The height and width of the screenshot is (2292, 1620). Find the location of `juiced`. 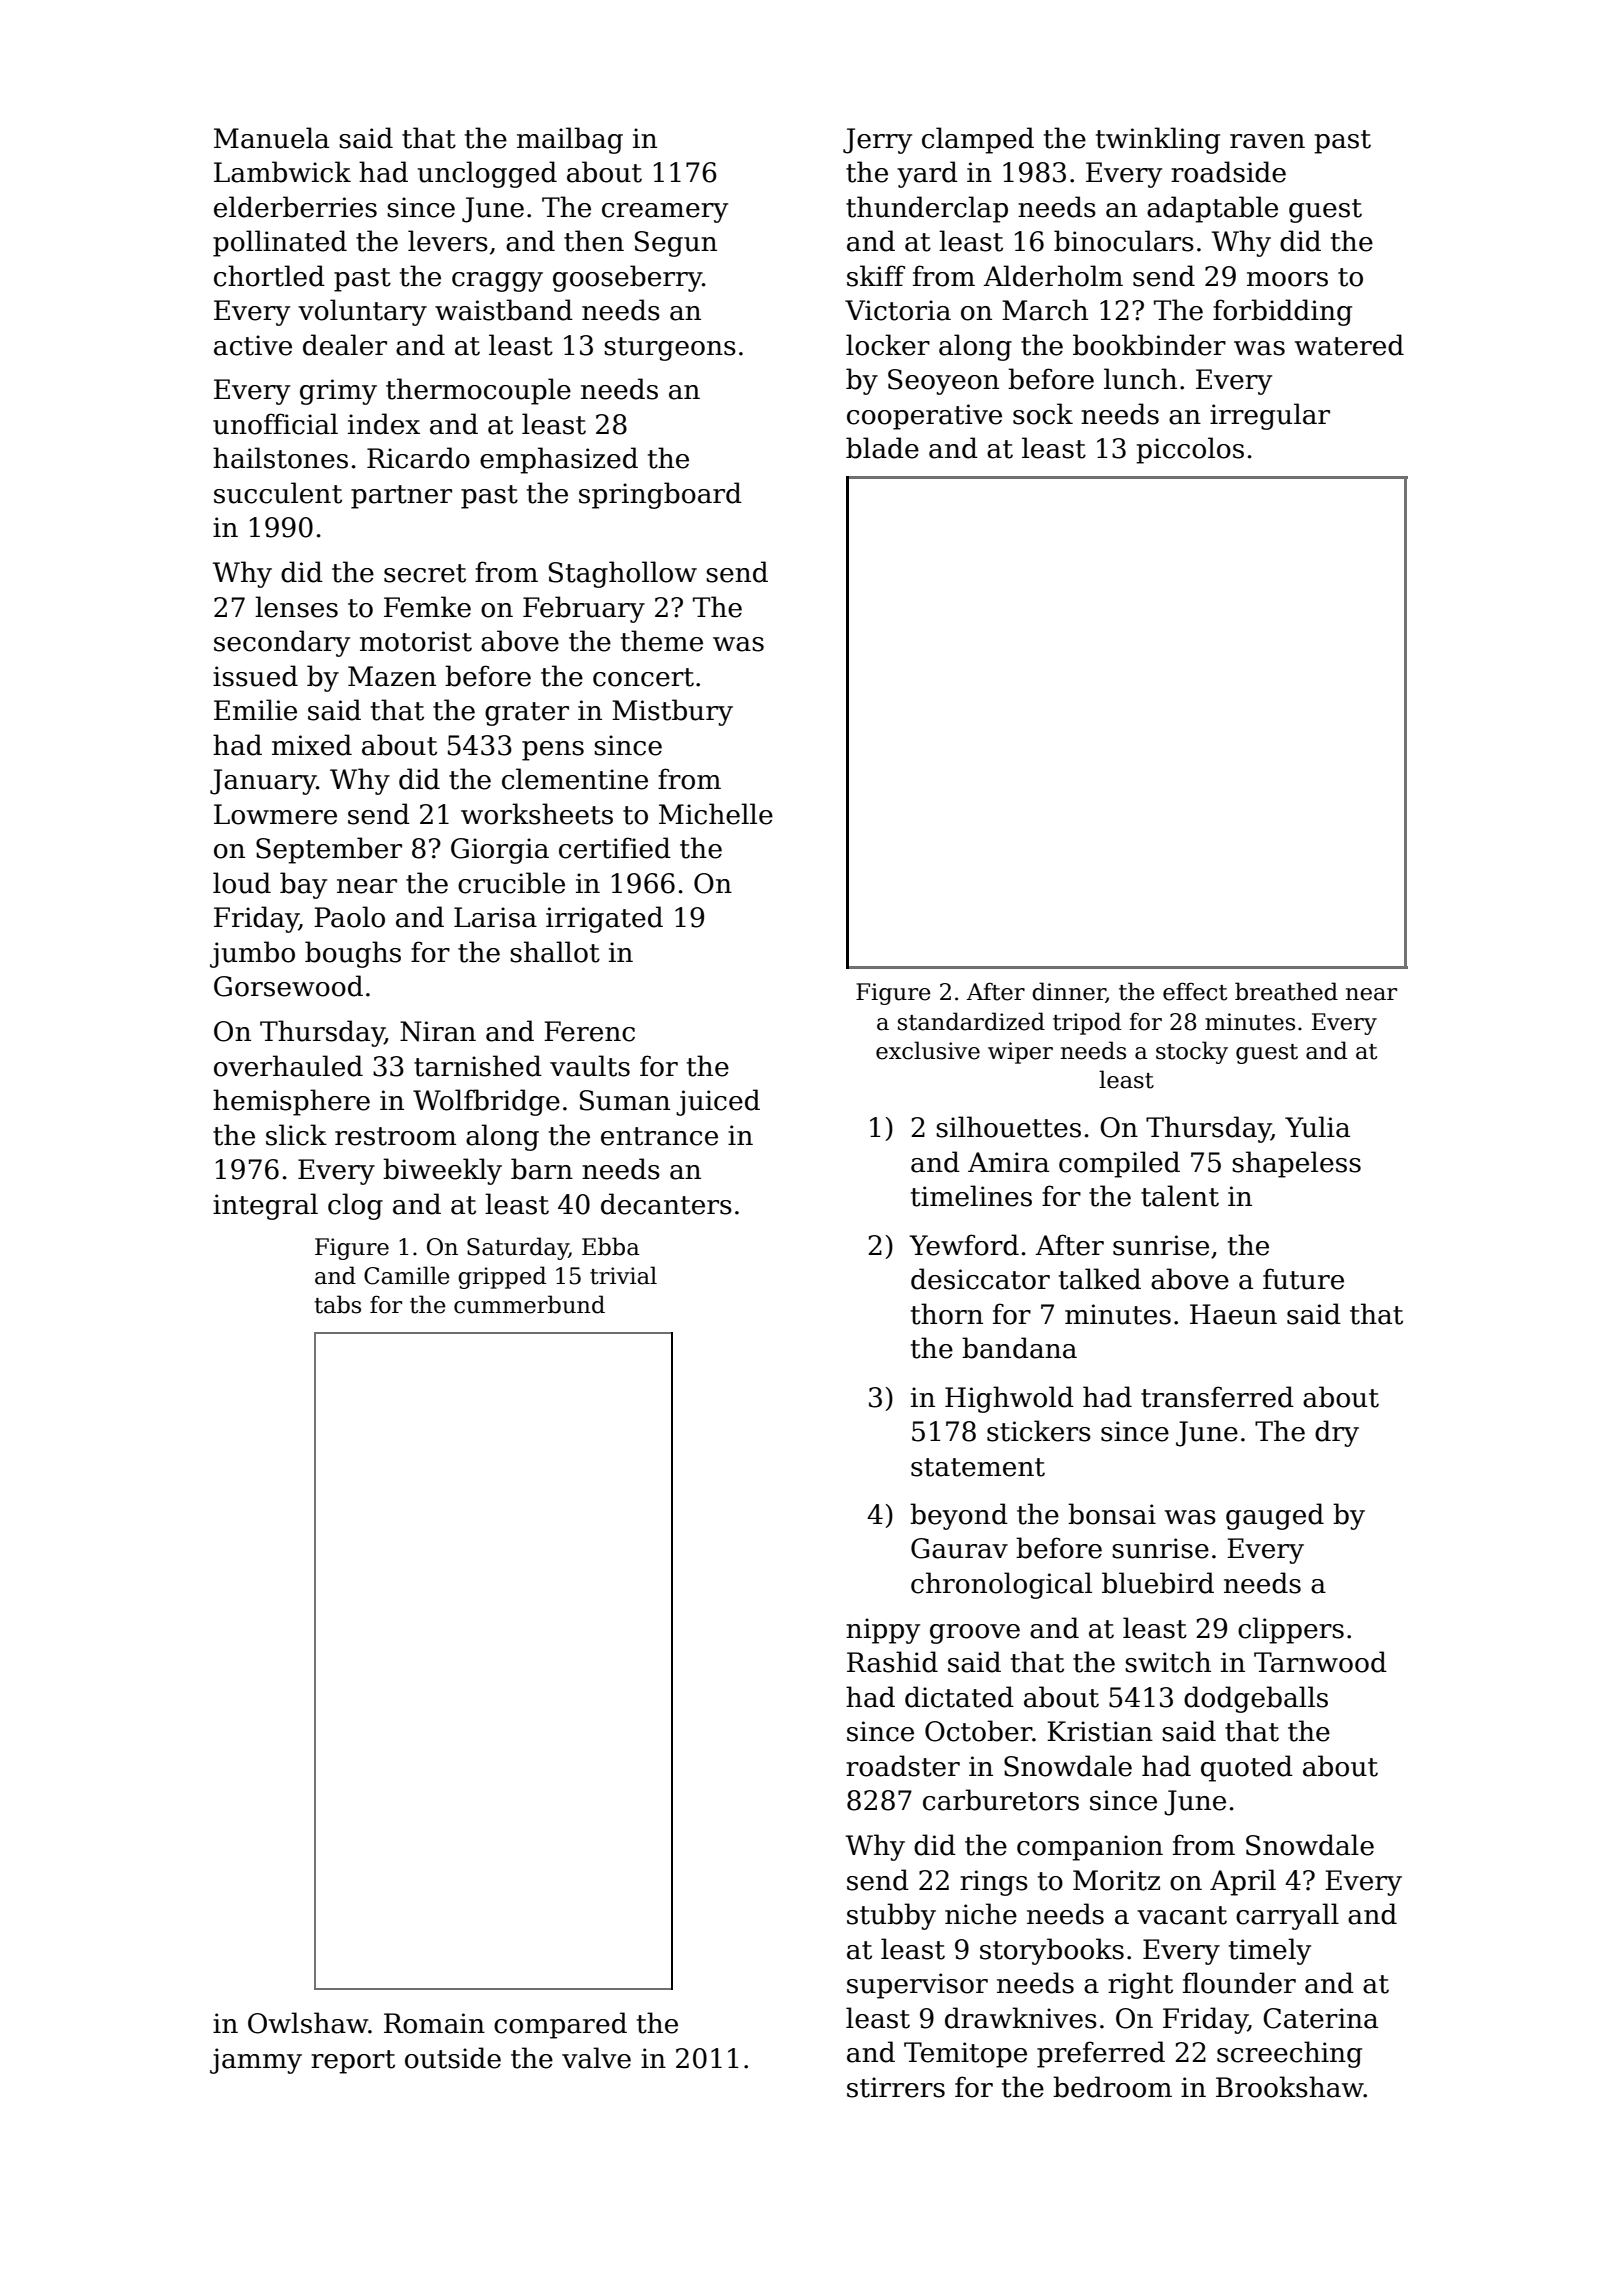

juiced is located at coordinates (718, 1102).
